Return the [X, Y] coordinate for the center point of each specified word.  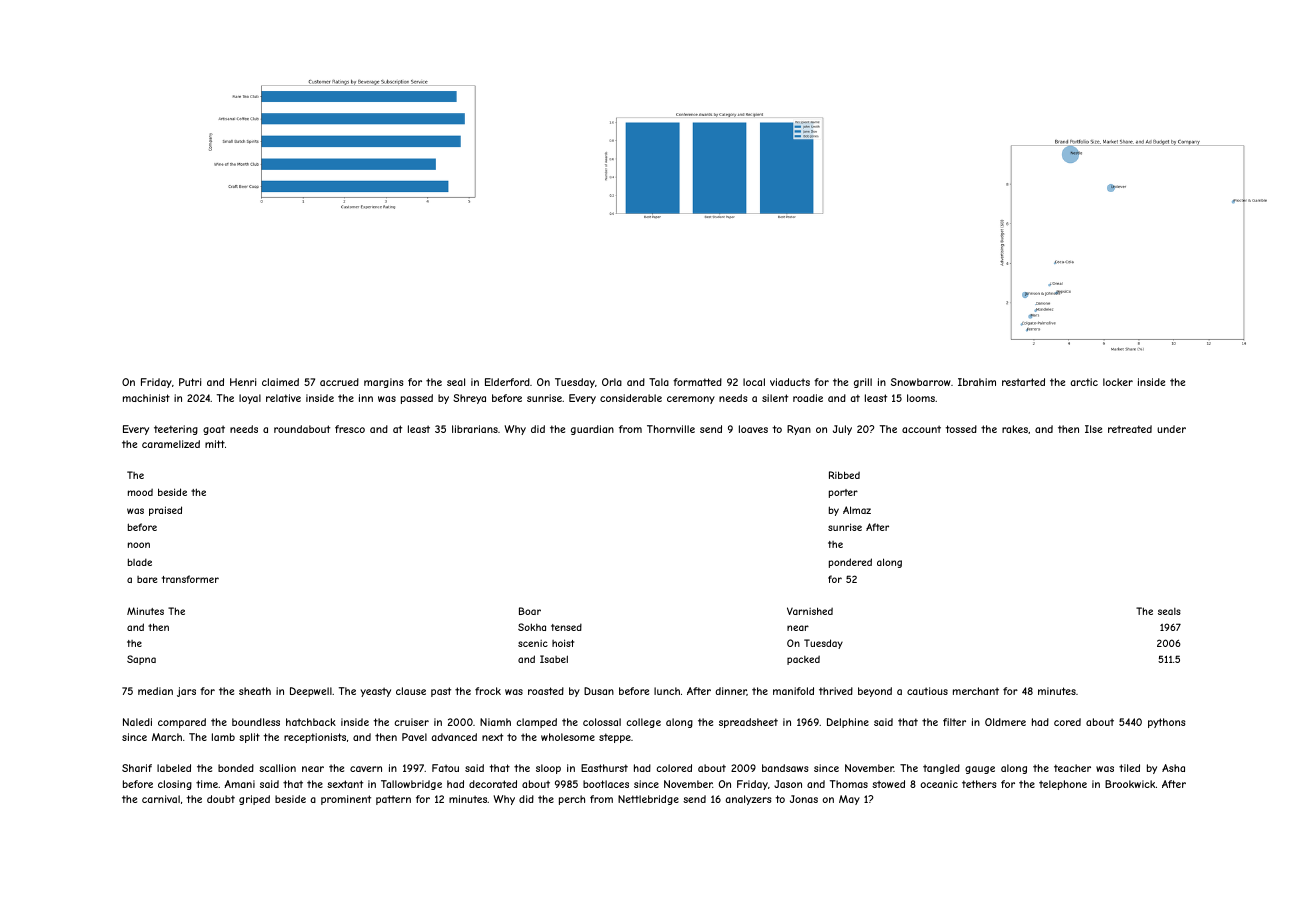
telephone [1063, 785]
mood [140, 492]
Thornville [671, 429]
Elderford [507, 382]
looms [921, 398]
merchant [976, 691]
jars [186, 692]
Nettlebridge [648, 800]
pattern [393, 800]
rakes [1015, 429]
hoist [563, 643]
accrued [339, 382]
